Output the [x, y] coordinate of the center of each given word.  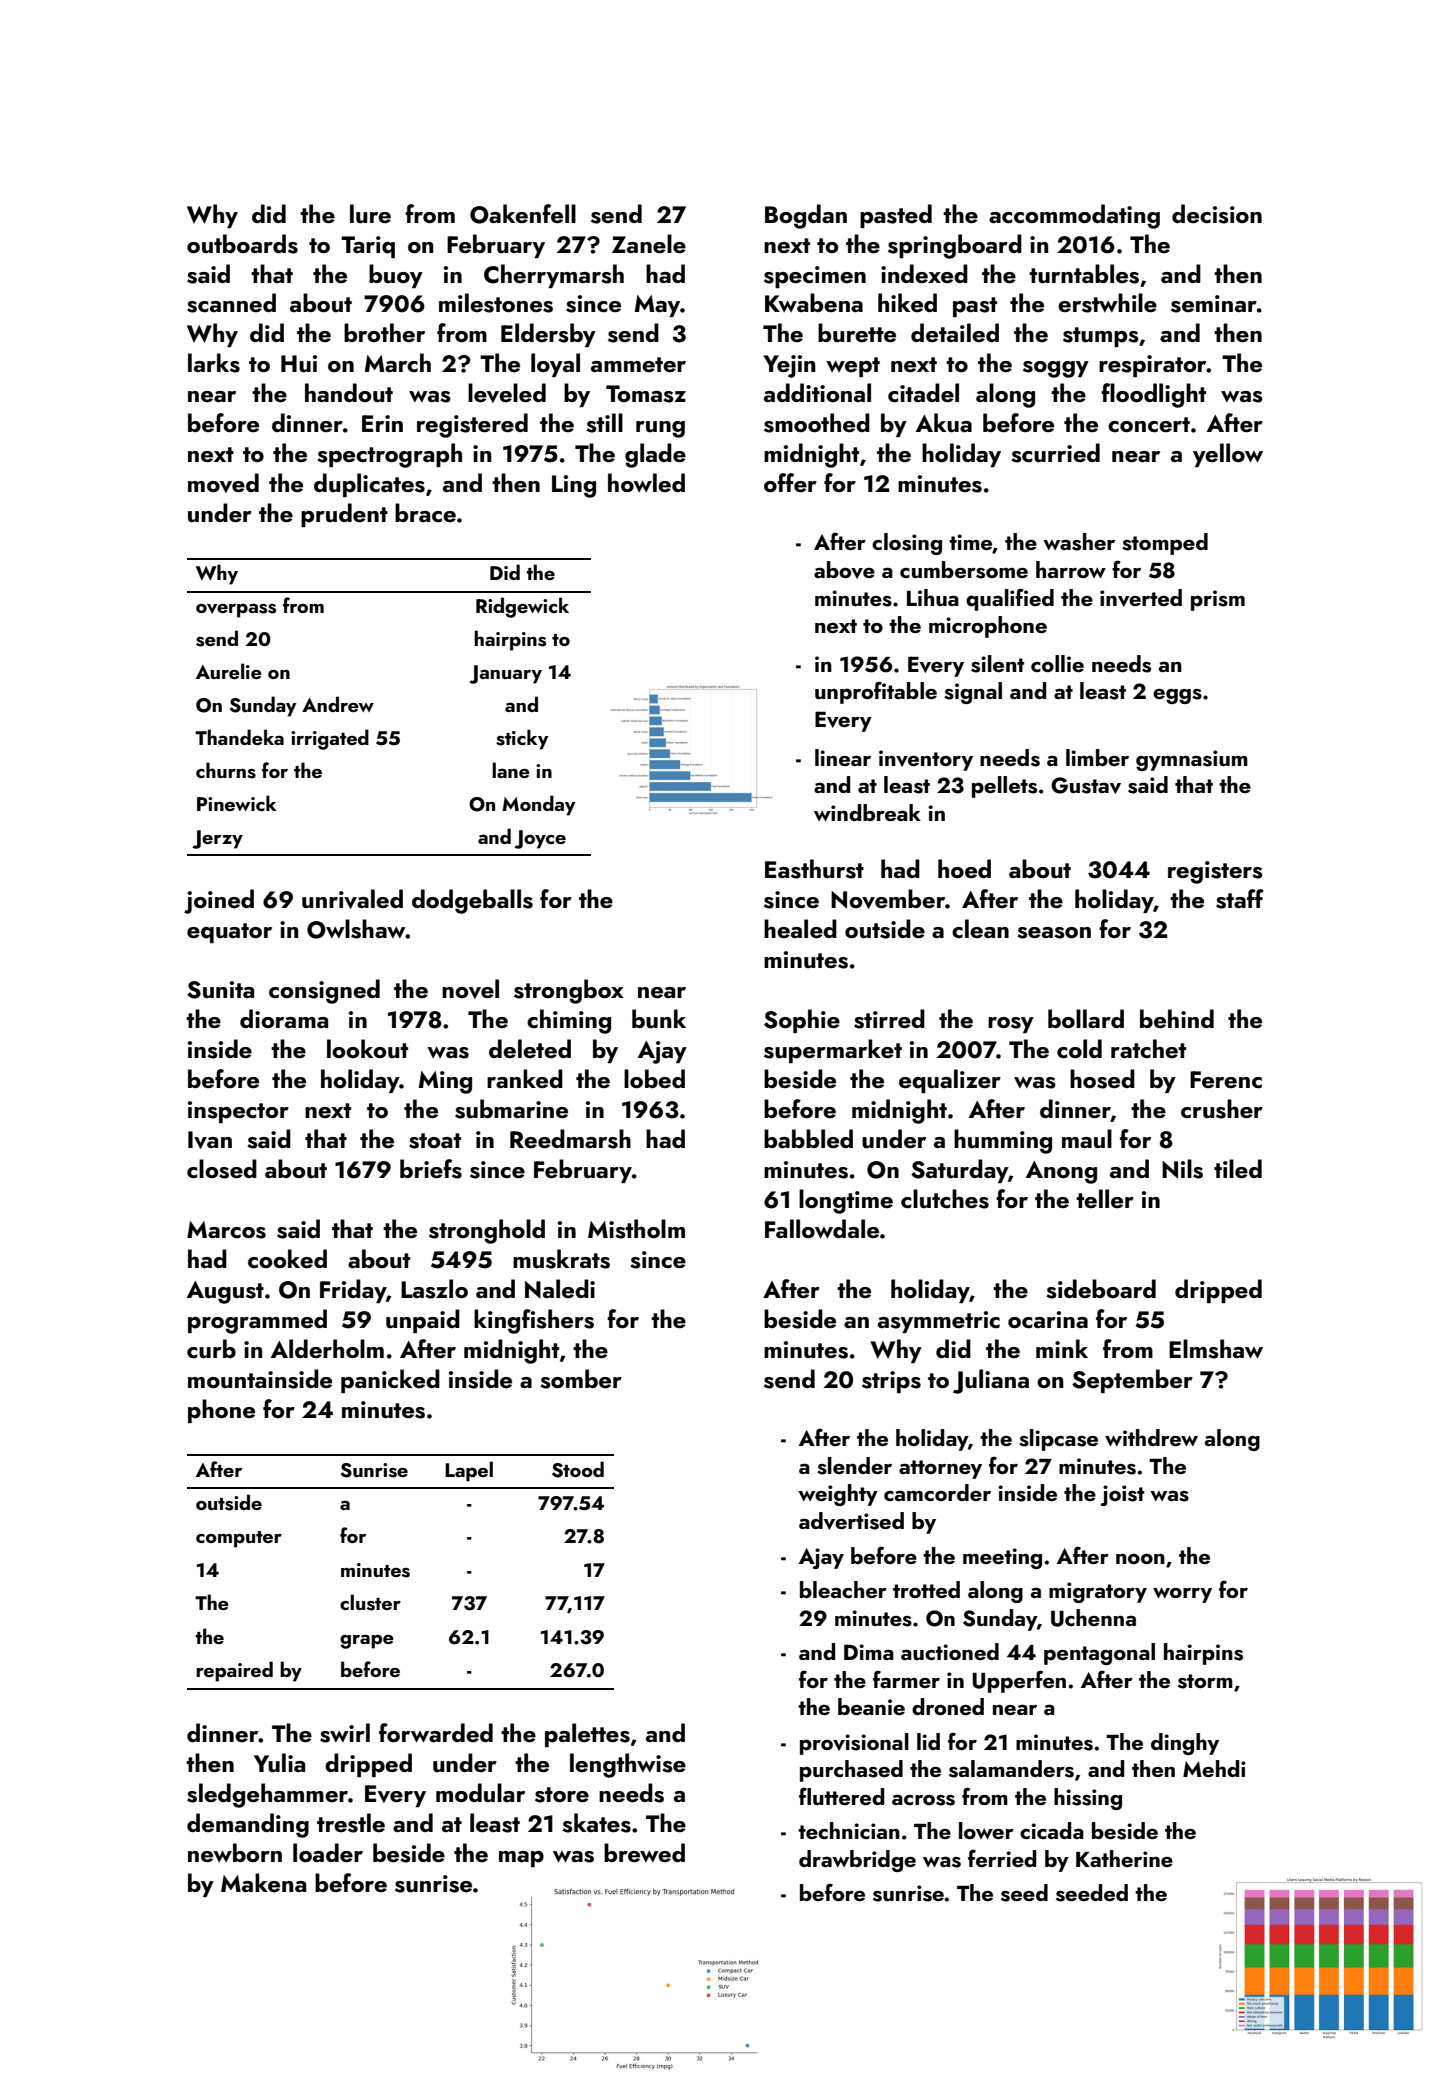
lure [370, 214]
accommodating [1074, 216]
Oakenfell [523, 214]
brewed [644, 1852]
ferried [1002, 1858]
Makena [263, 1882]
